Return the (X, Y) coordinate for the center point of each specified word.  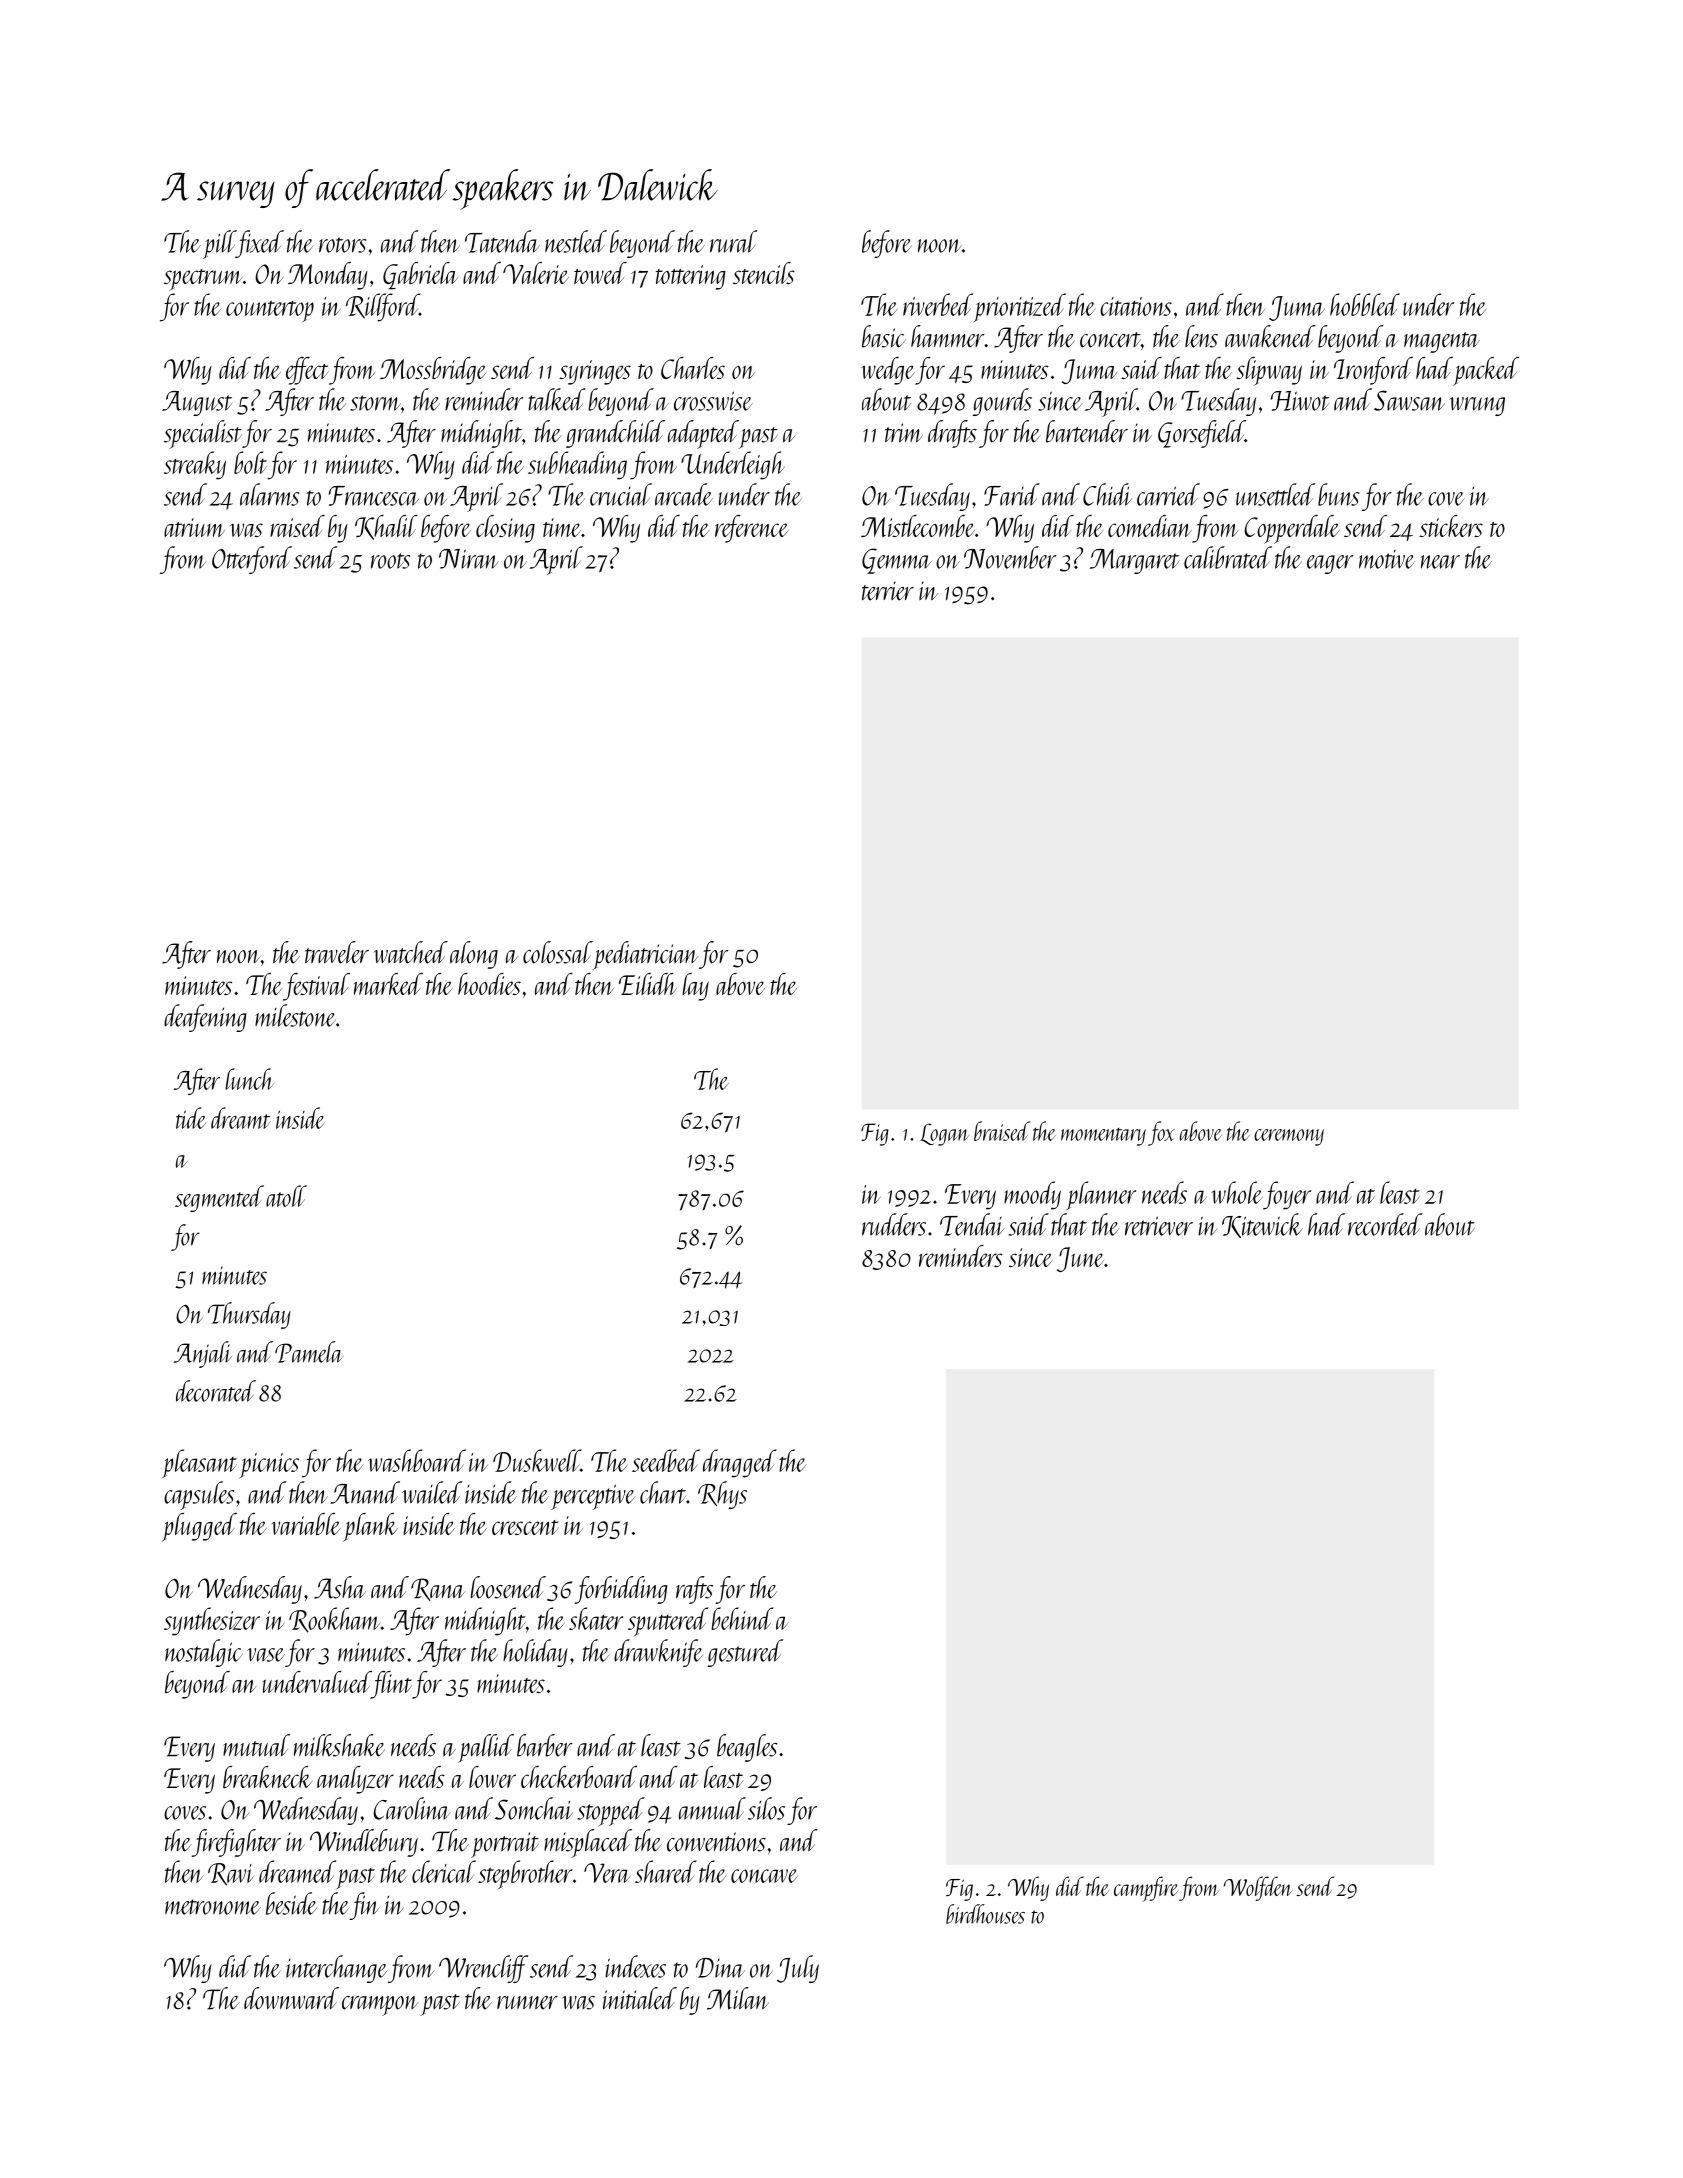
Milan (738, 1998)
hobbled (1365, 304)
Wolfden (1258, 1888)
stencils (764, 273)
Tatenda (502, 241)
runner (527, 2003)
